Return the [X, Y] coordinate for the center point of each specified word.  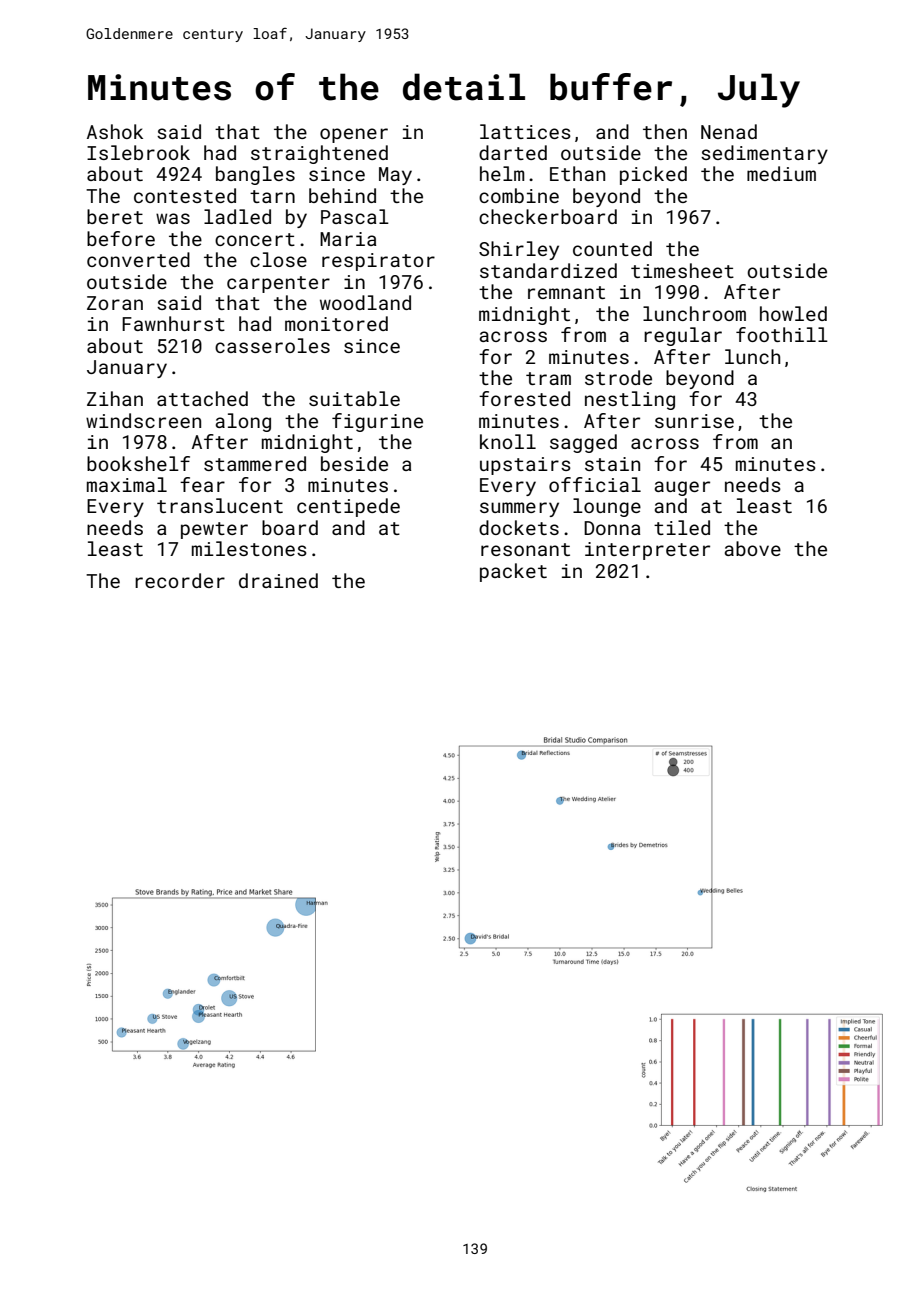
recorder [180, 580]
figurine [377, 422]
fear [202, 484]
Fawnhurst [173, 323]
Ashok [115, 131]
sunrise [694, 421]
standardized [548, 270]
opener [354, 135]
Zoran [115, 303]
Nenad [729, 131]
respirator [378, 262]
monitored [336, 323]
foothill [782, 334]
